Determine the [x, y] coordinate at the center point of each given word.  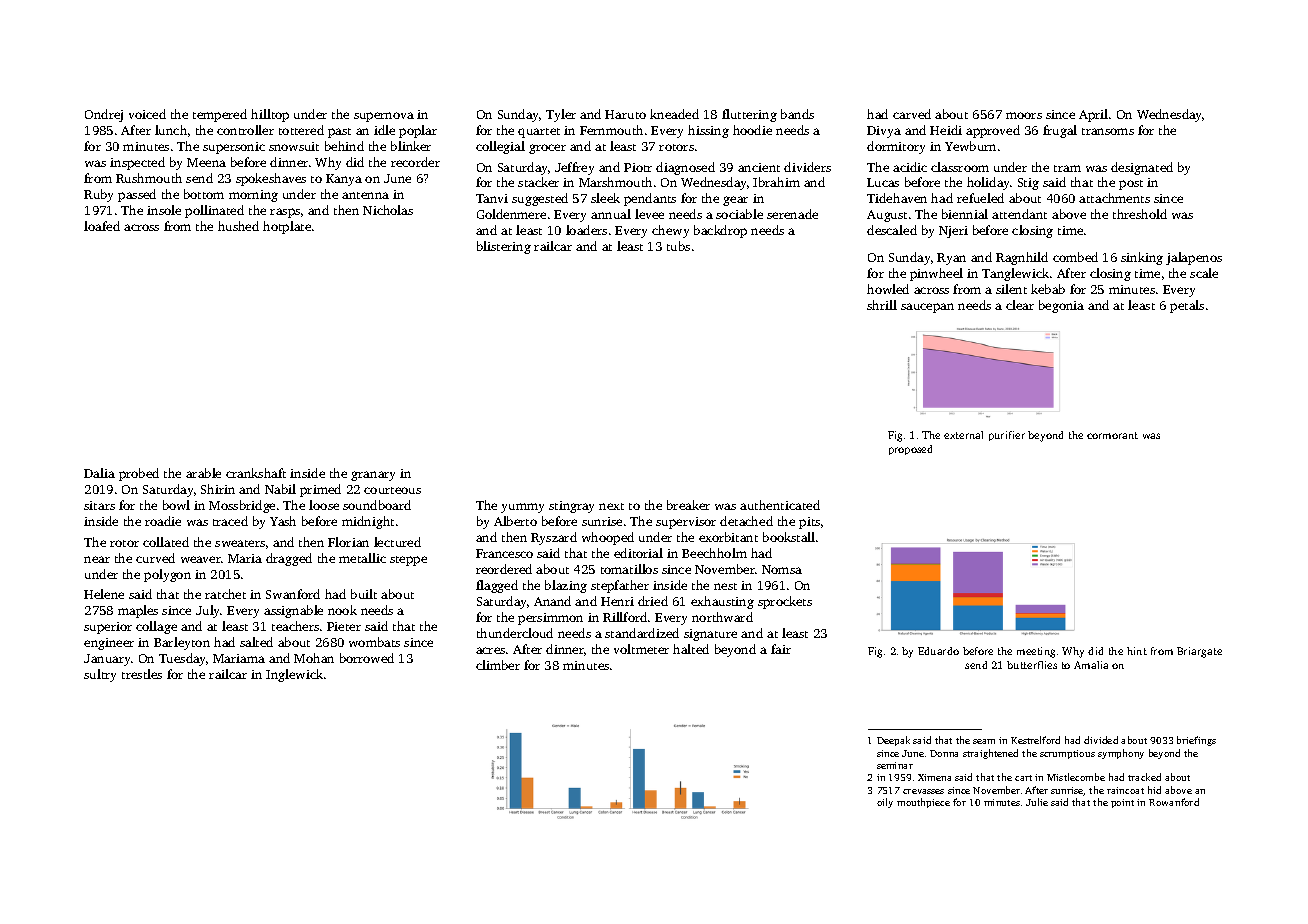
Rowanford [1174, 802]
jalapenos [1194, 258]
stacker [538, 182]
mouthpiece [923, 803]
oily [885, 803]
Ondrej [104, 115]
